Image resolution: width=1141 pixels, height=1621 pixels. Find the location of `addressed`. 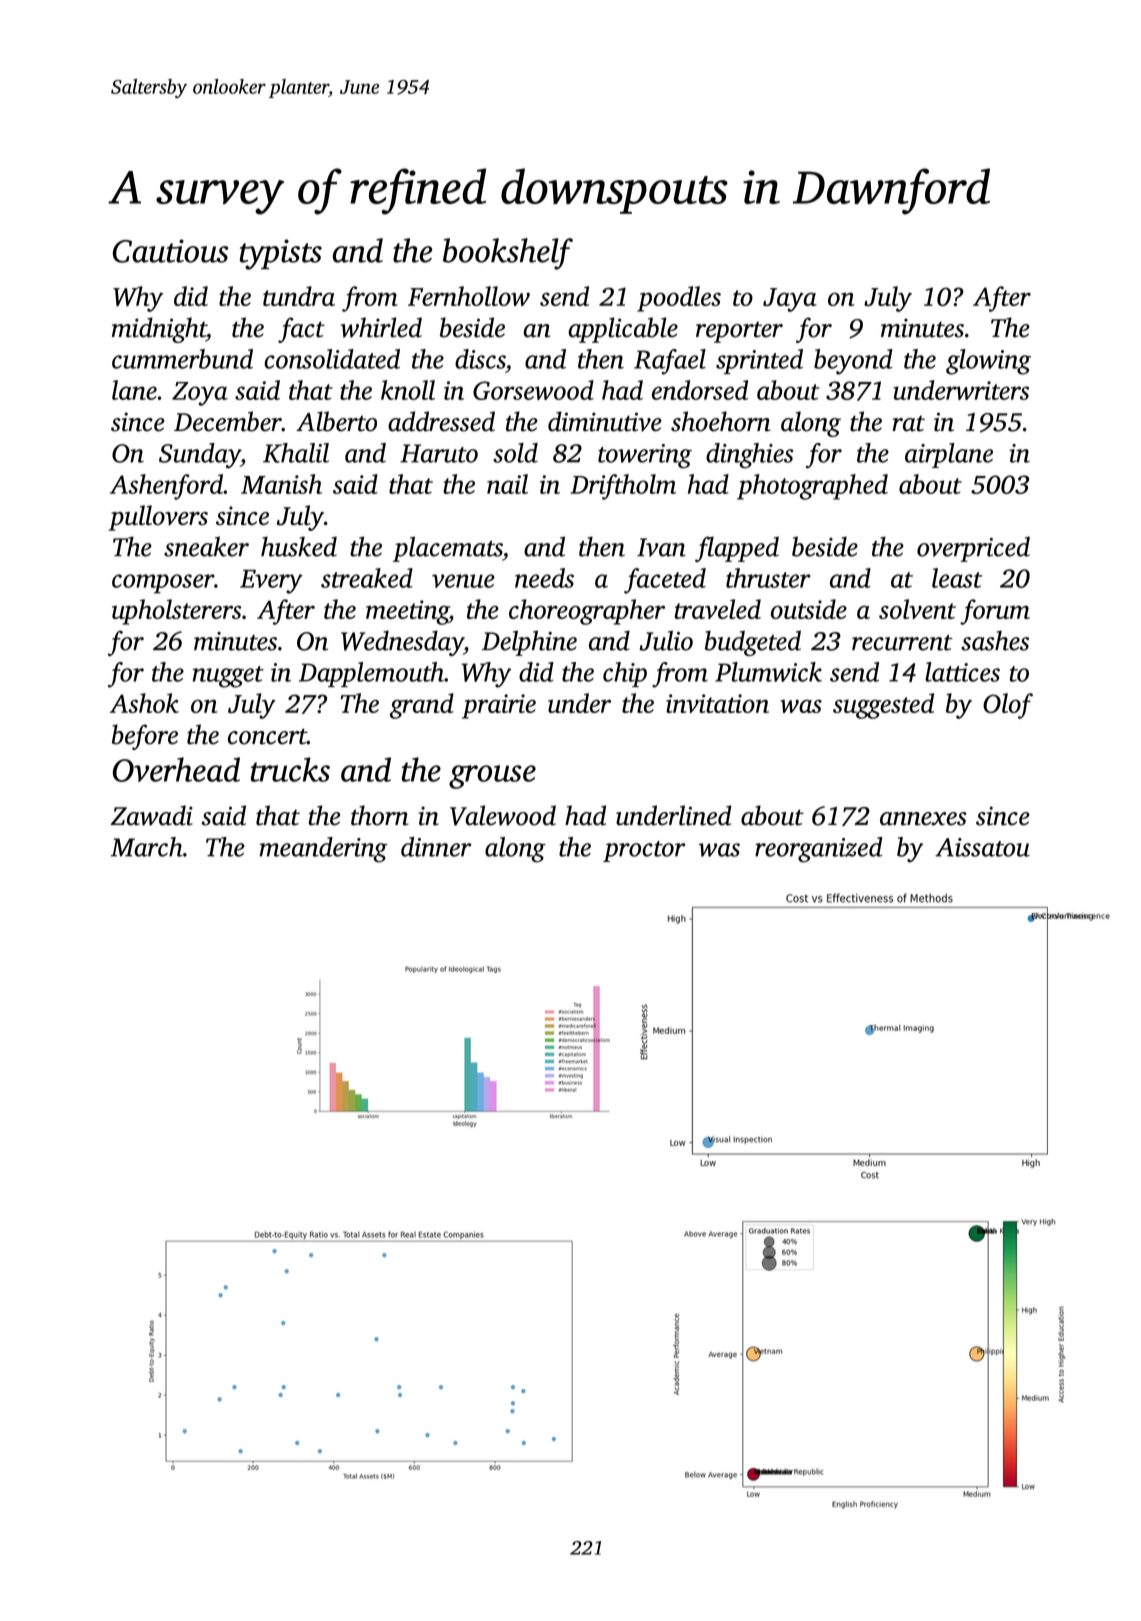

addressed is located at coordinates (441, 421).
